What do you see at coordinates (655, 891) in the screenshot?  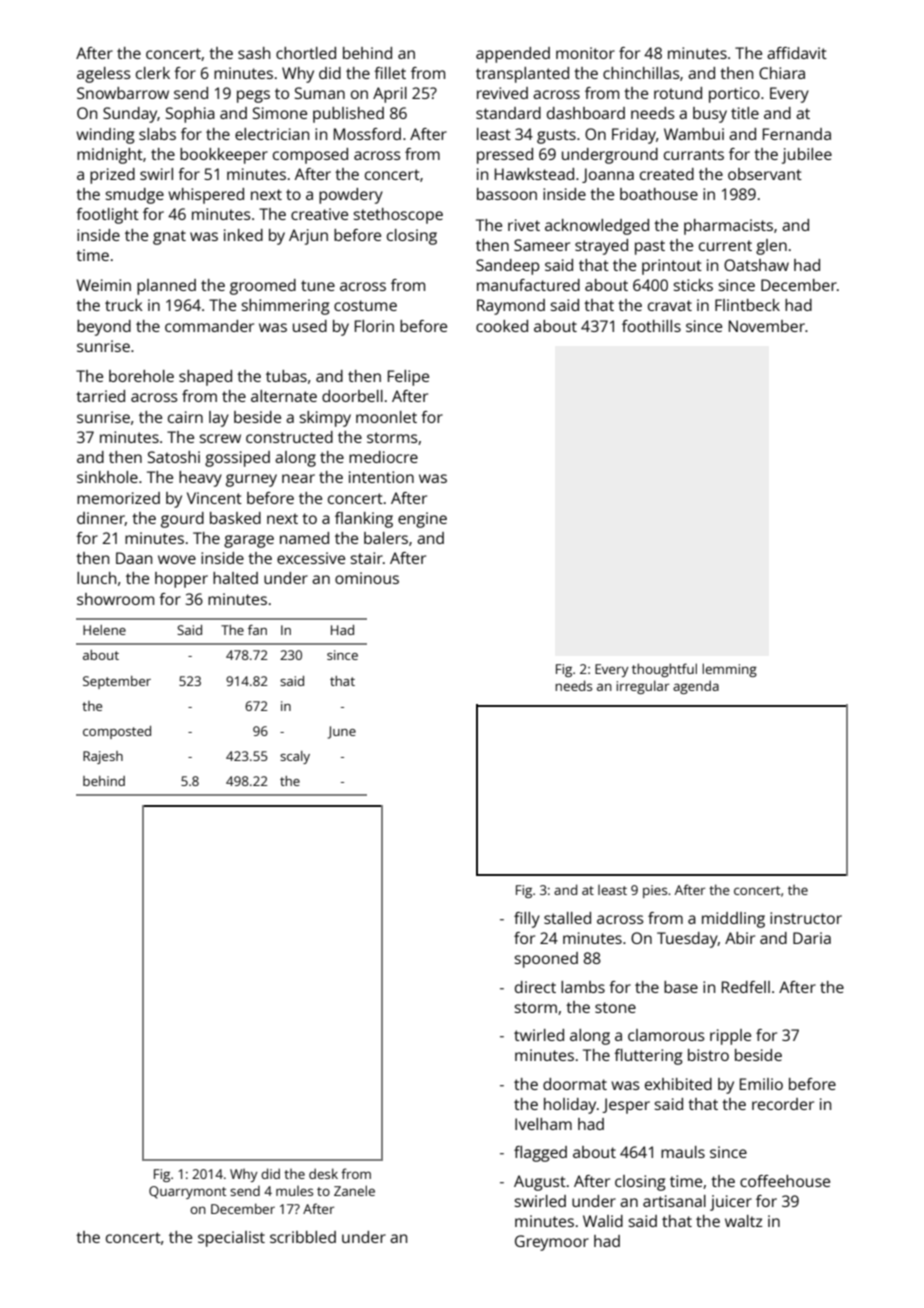 I see `pies` at bounding box center [655, 891].
